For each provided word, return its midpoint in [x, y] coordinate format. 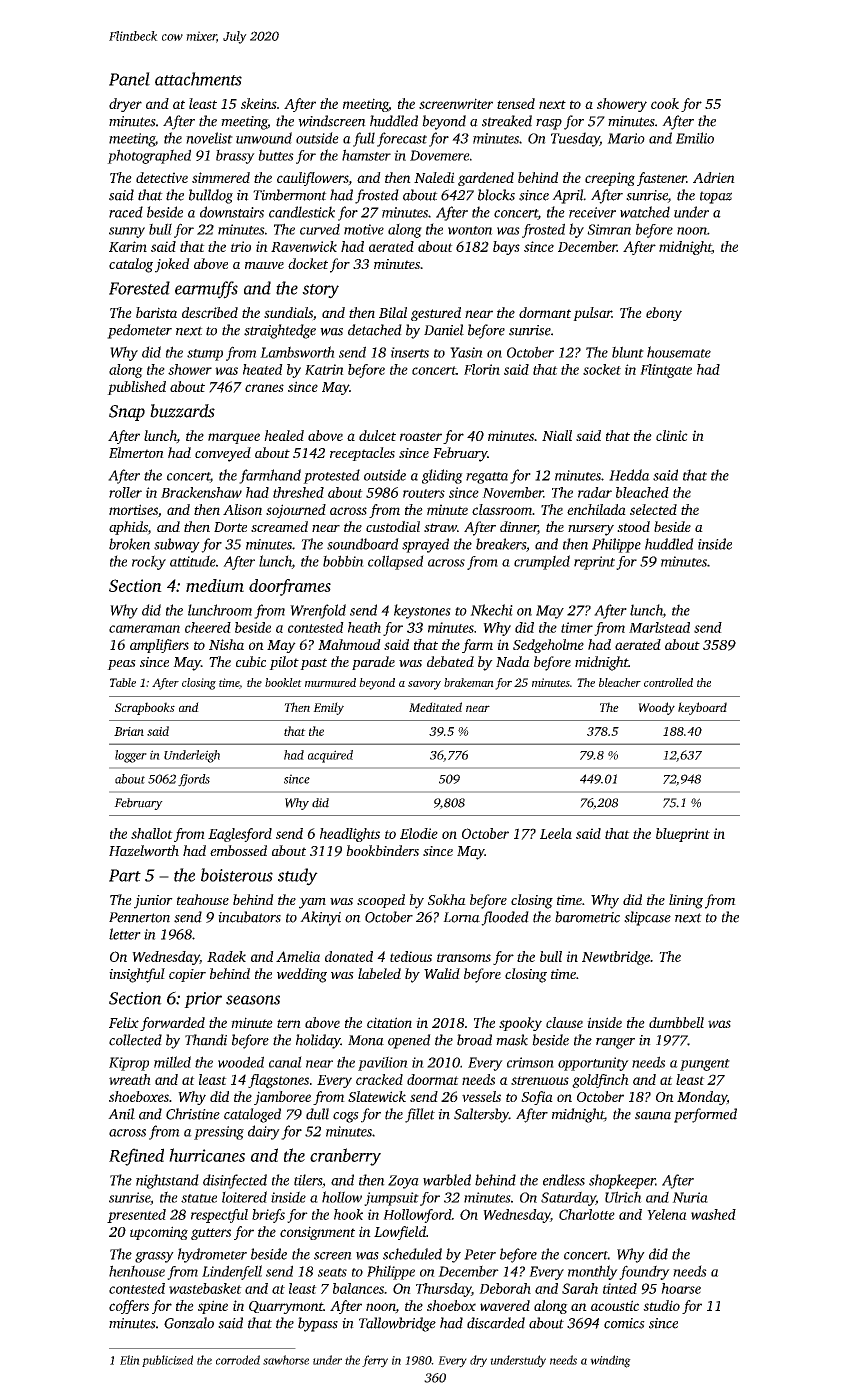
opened [409, 1041]
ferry [375, 1361]
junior [153, 902]
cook [665, 103]
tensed [516, 103]
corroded [238, 1360]
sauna [653, 1116]
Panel [129, 79]
